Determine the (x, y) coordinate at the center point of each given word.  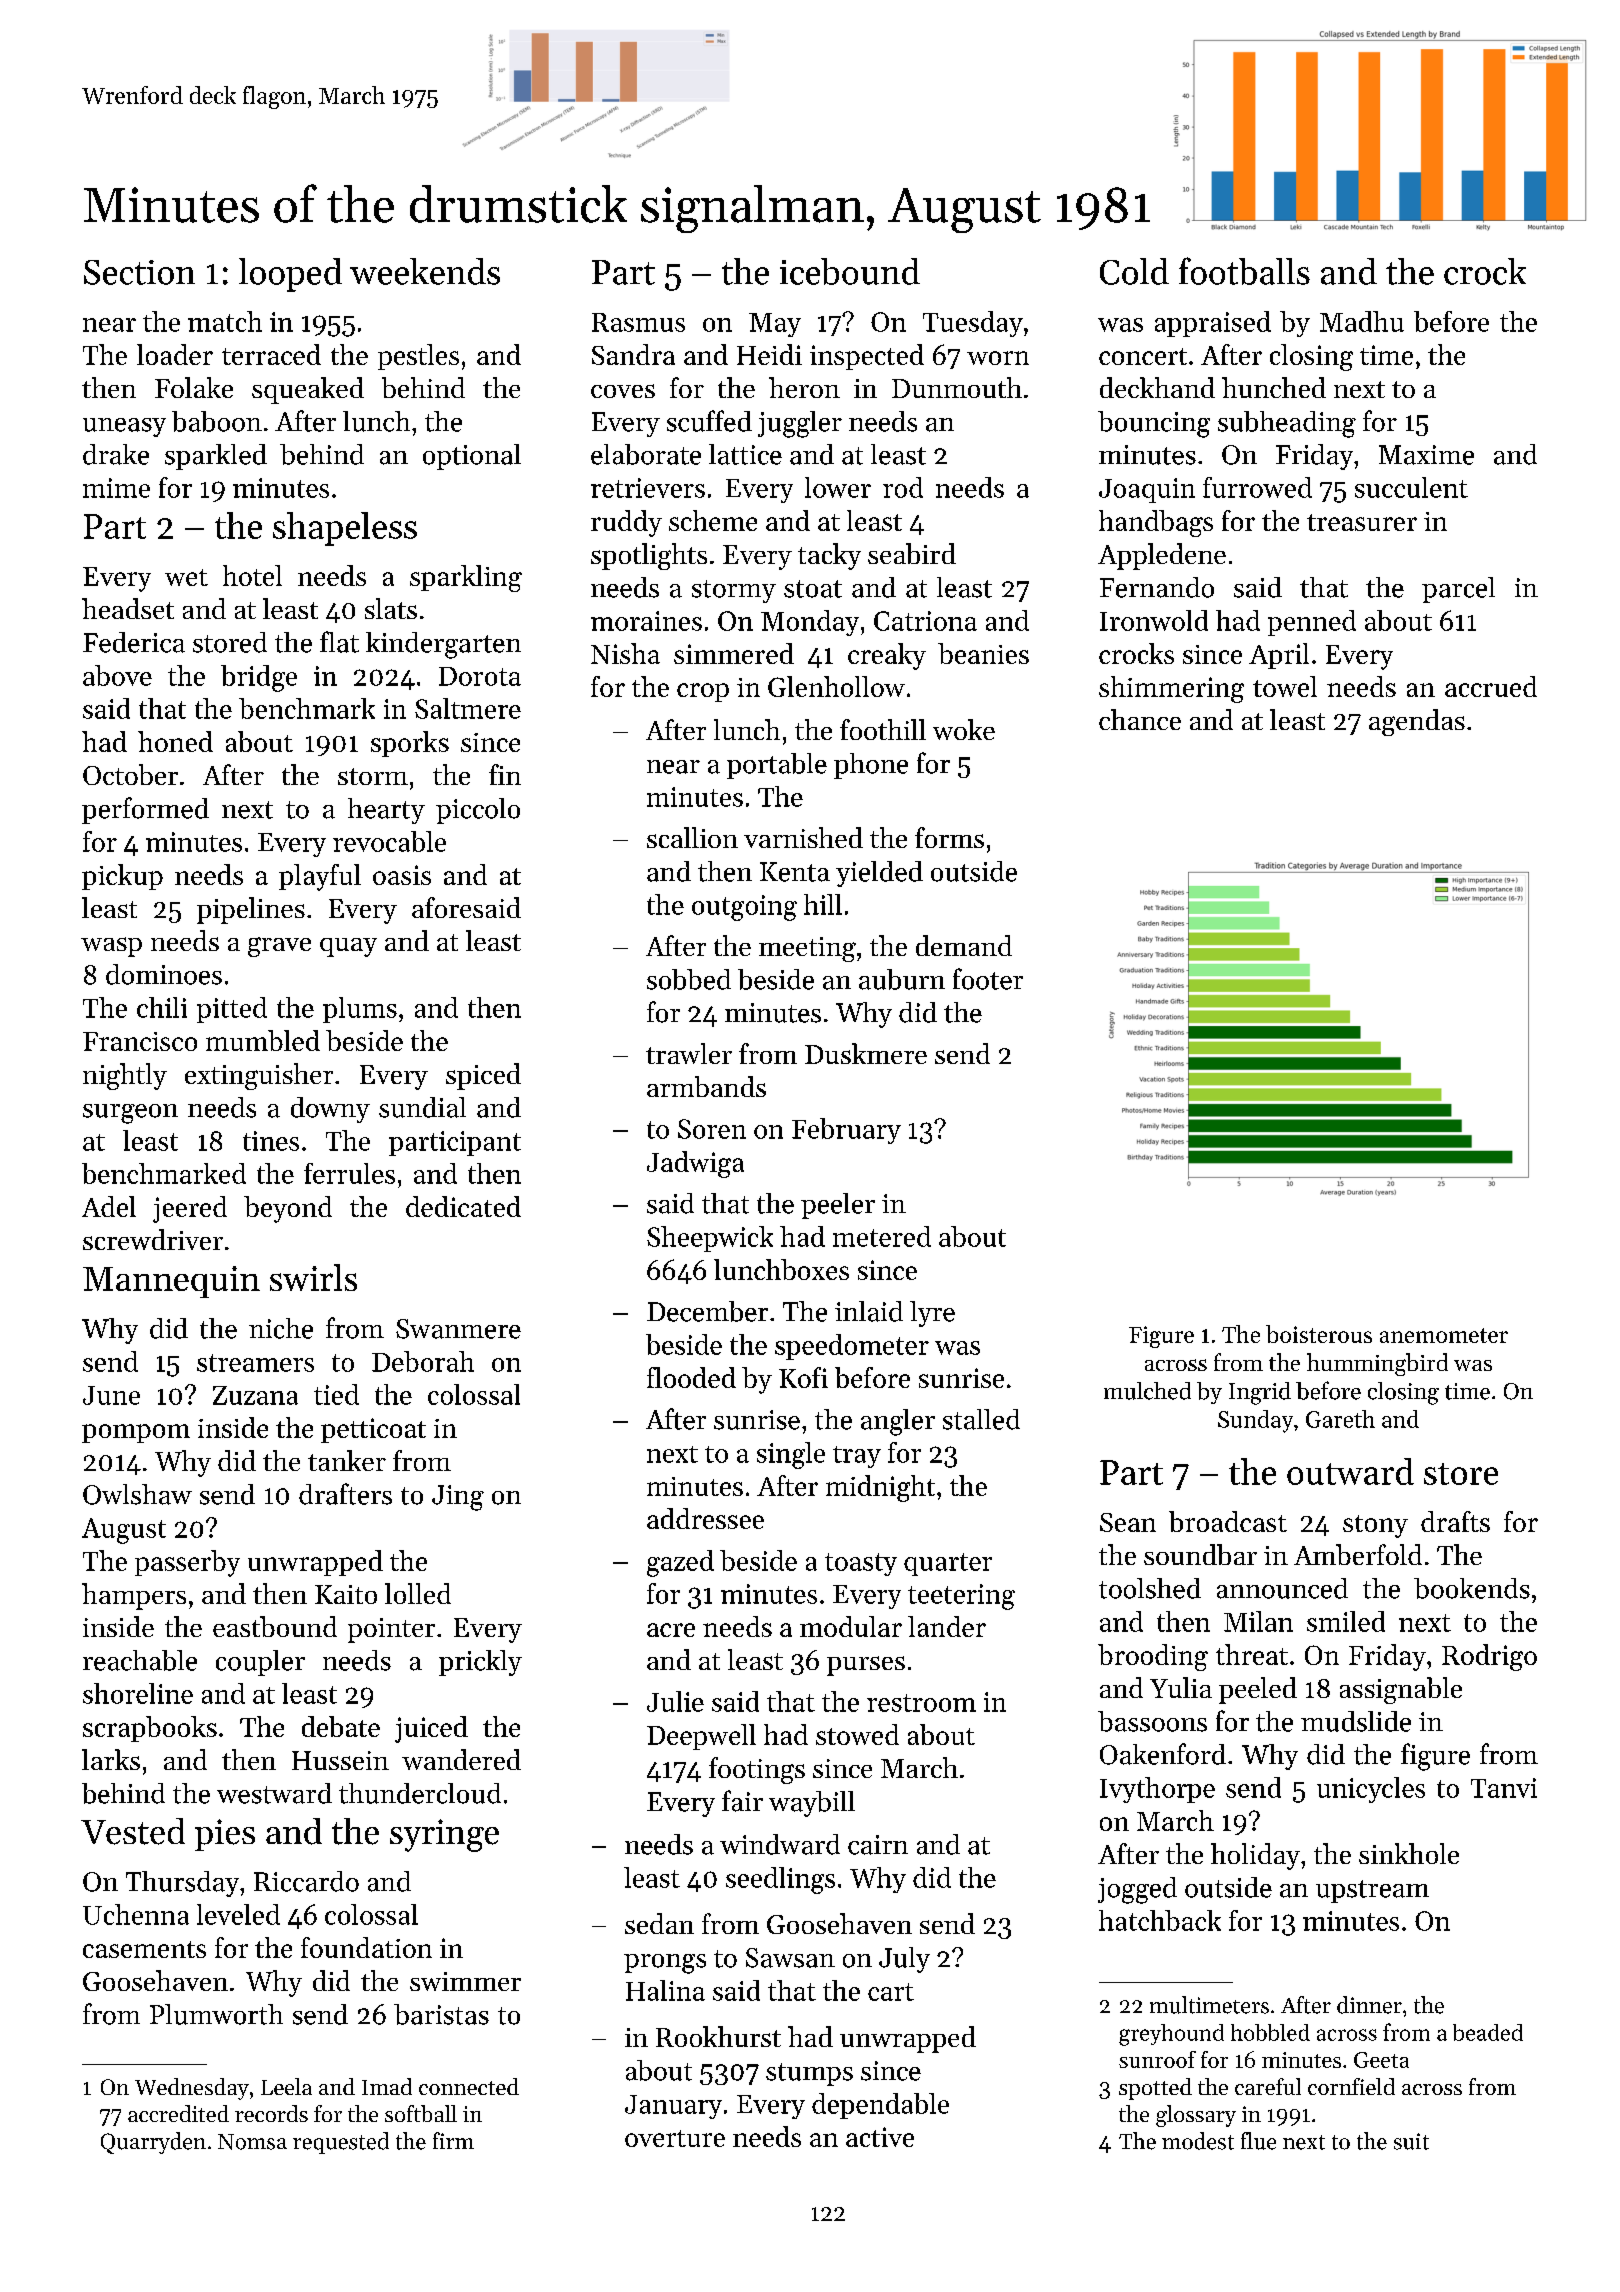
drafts (1455, 1521)
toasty (861, 1564)
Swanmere (458, 1329)
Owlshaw (137, 1494)
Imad (387, 2086)
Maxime (1426, 455)
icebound (850, 271)
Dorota (480, 676)
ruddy (626, 523)
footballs (1244, 271)
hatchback (1160, 1920)
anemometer (1444, 1335)
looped (290, 275)
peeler (838, 1206)
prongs (665, 1964)
